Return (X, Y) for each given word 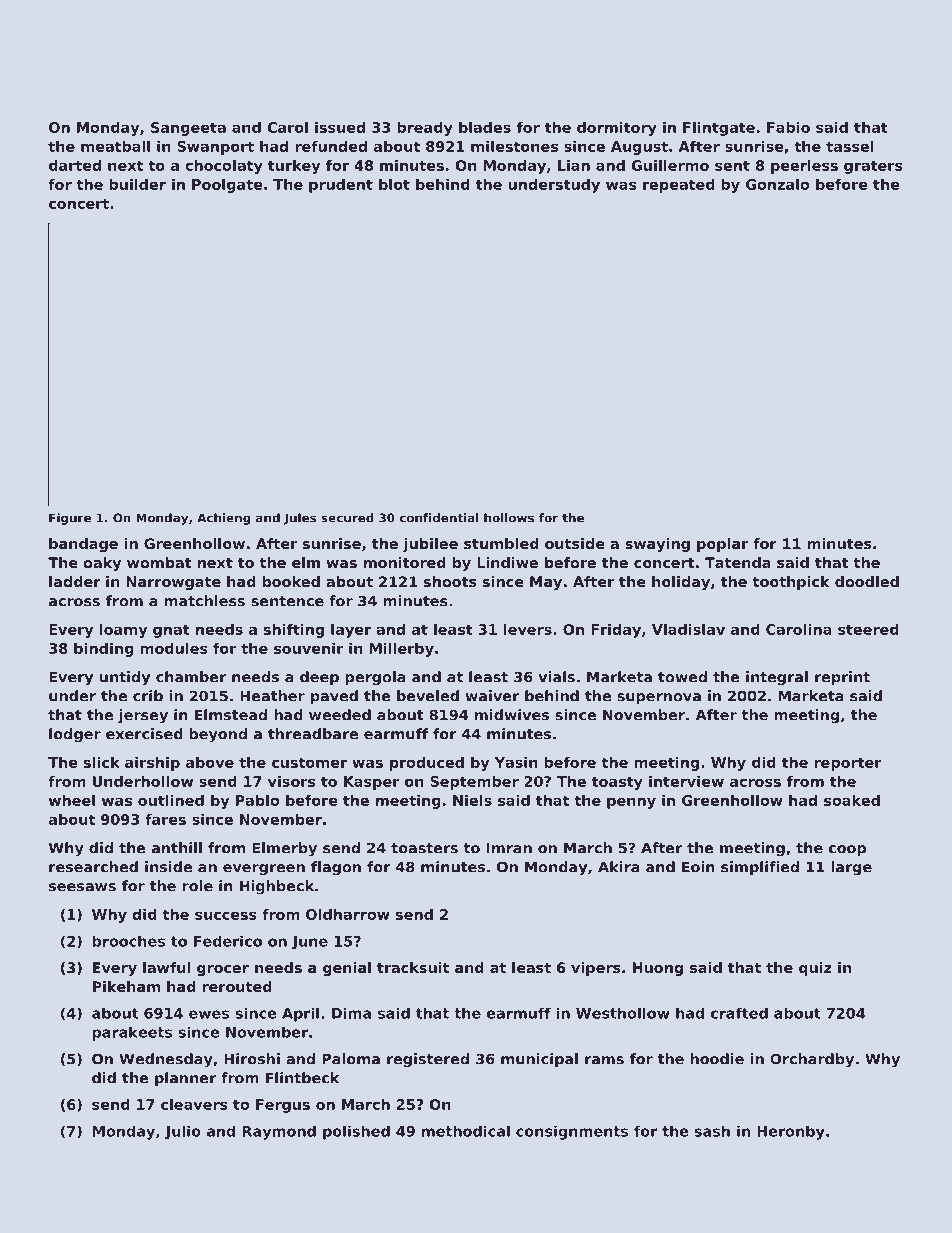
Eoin (698, 867)
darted (75, 165)
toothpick (791, 583)
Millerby (402, 650)
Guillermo (670, 165)
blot (394, 184)
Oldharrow (348, 914)
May (546, 583)
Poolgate (227, 186)
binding (104, 650)
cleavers (194, 1104)
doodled (867, 581)
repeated (679, 186)
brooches (129, 941)
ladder (75, 581)
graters (873, 167)
